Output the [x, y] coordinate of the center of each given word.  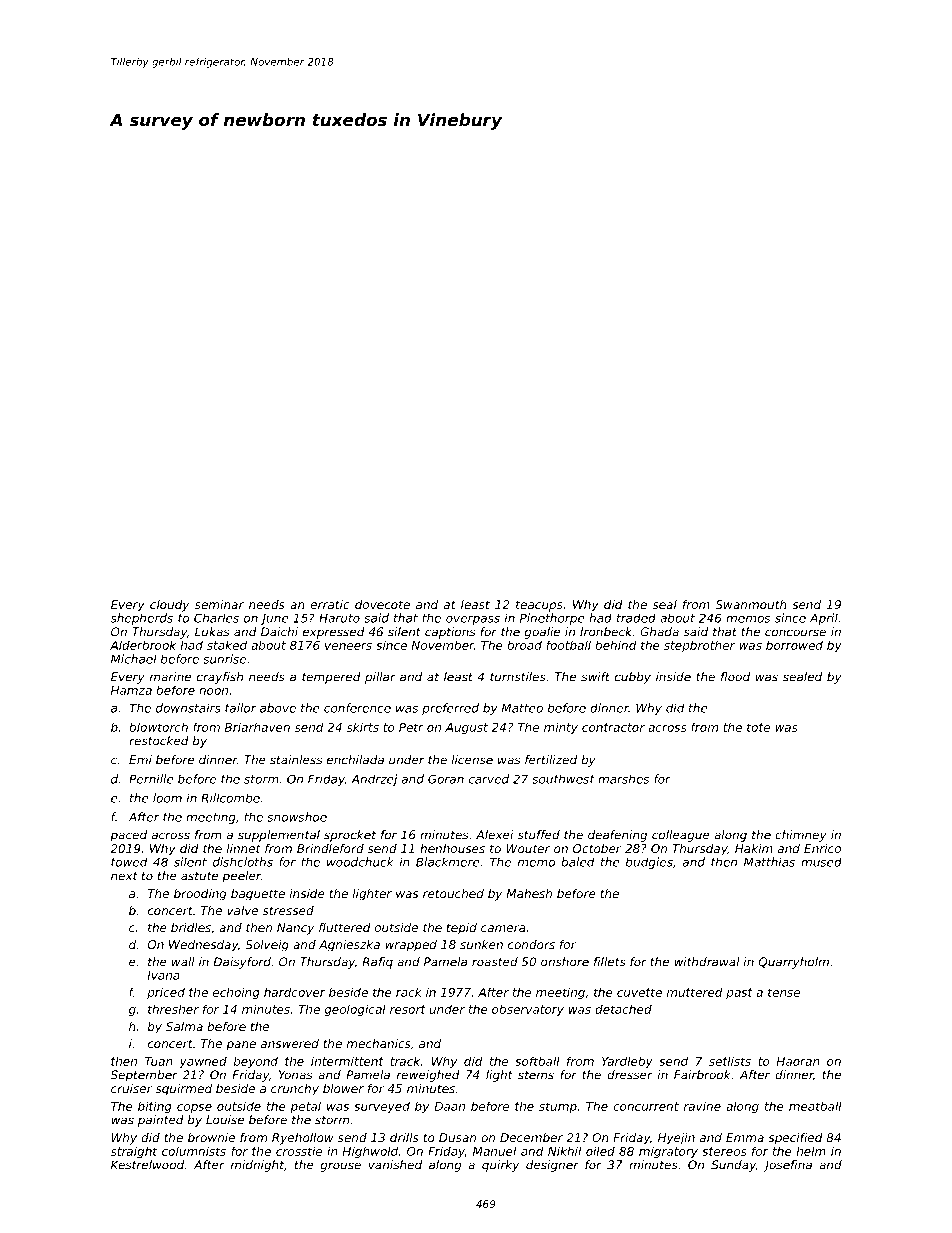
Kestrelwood [147, 1165]
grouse [341, 1167]
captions [450, 633]
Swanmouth [751, 604]
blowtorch [158, 727]
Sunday [733, 1166]
